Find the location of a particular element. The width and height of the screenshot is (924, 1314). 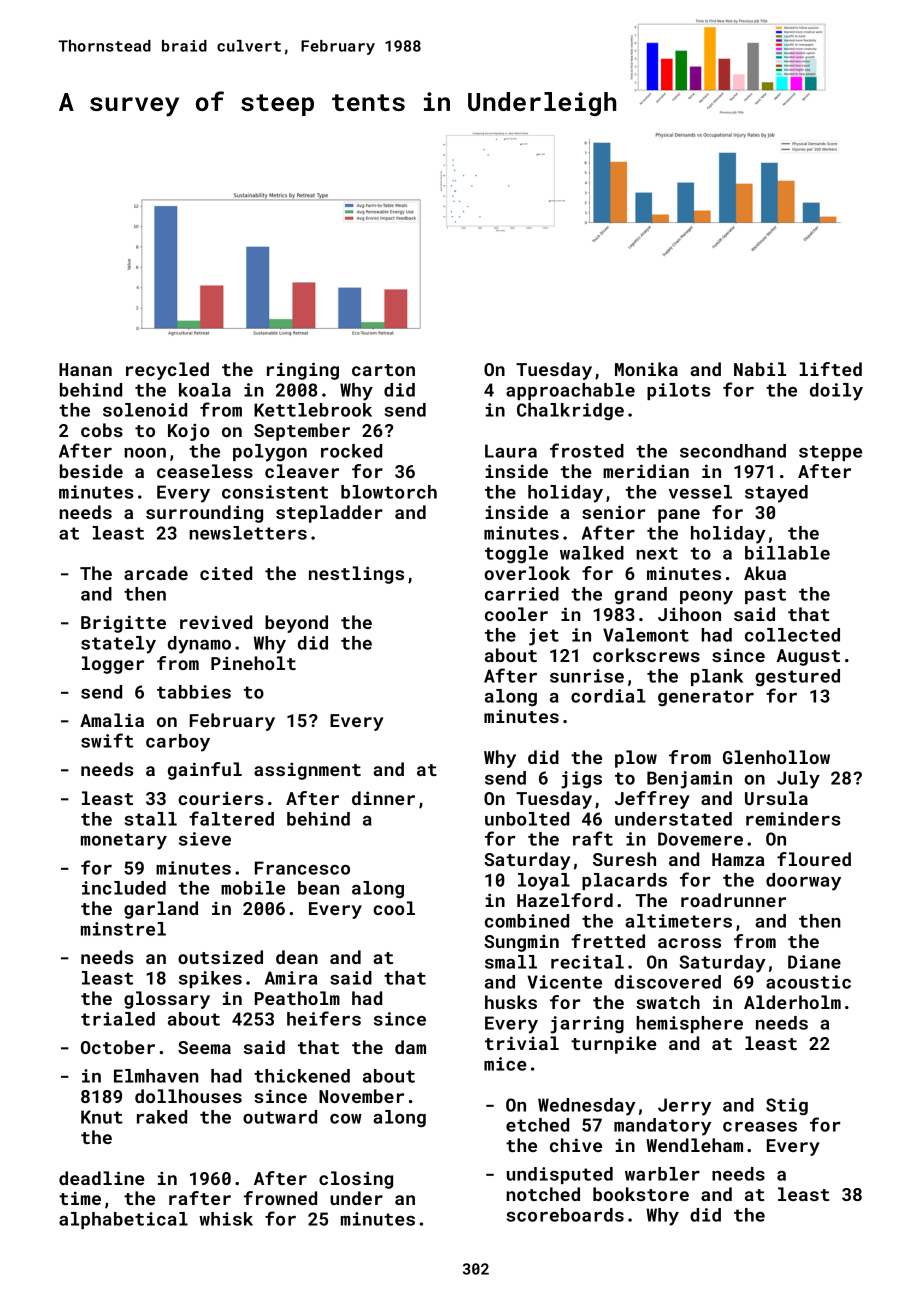

pilots is located at coordinates (679, 391).
